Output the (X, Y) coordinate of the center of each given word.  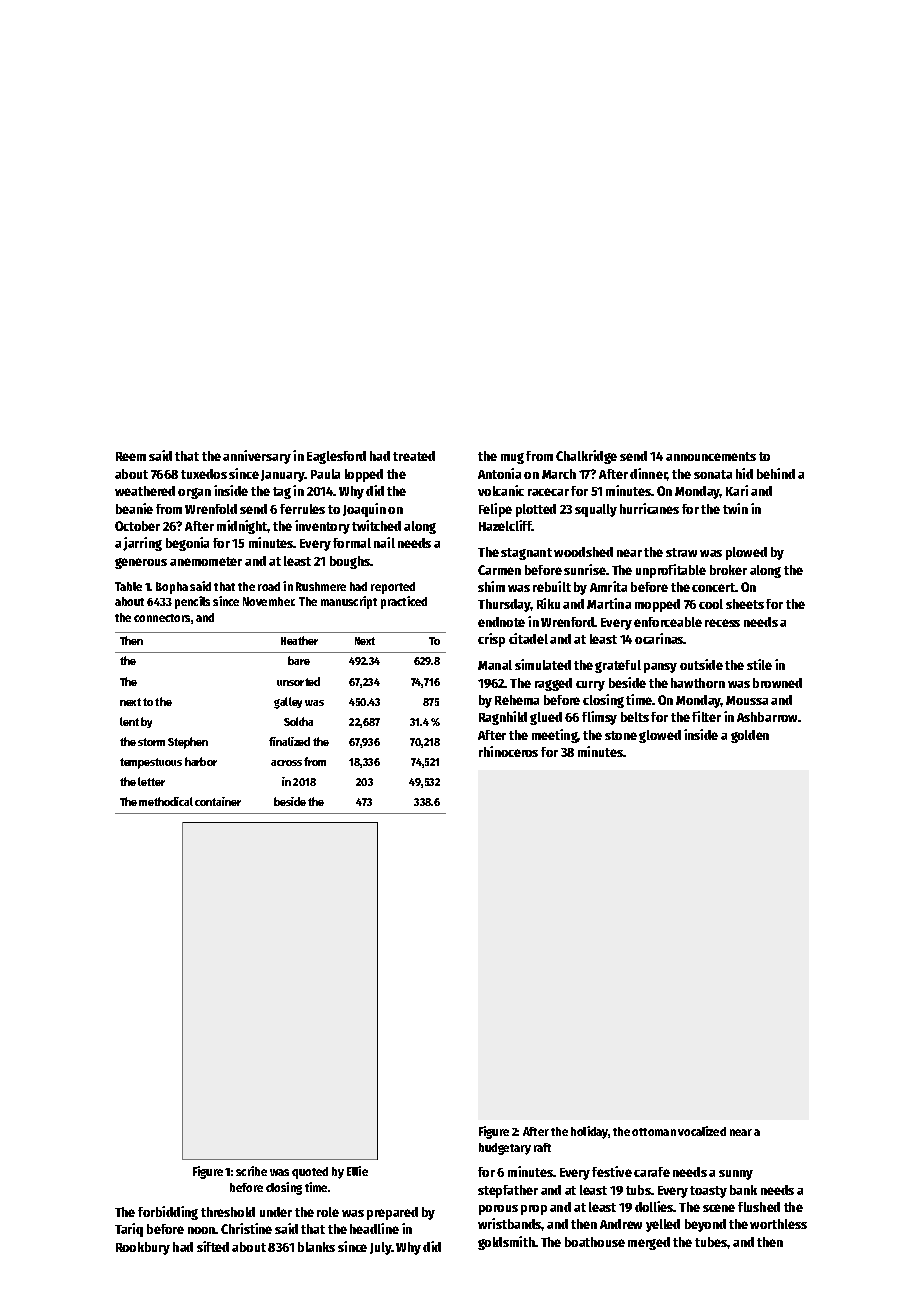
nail (384, 542)
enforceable (668, 622)
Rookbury (143, 1248)
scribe (251, 1171)
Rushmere (321, 586)
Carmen (499, 570)
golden (750, 736)
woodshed (583, 552)
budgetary (505, 1149)
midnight (242, 527)
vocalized (702, 1131)
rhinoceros (508, 751)
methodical (166, 801)
